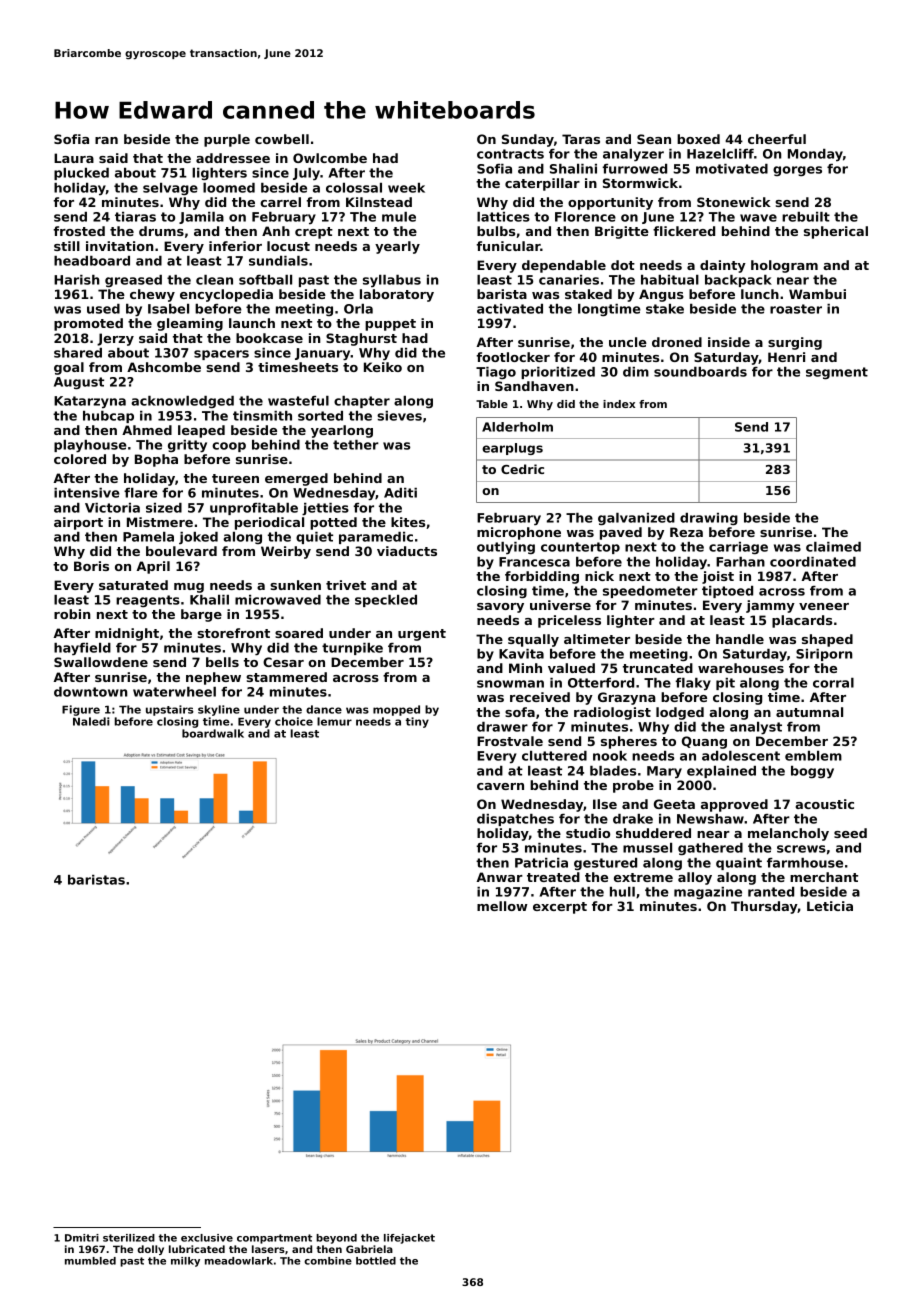 The width and height of the document is (924, 1308). Describe the element at coordinates (390, 325) in the document. I see `puppet` at that location.
